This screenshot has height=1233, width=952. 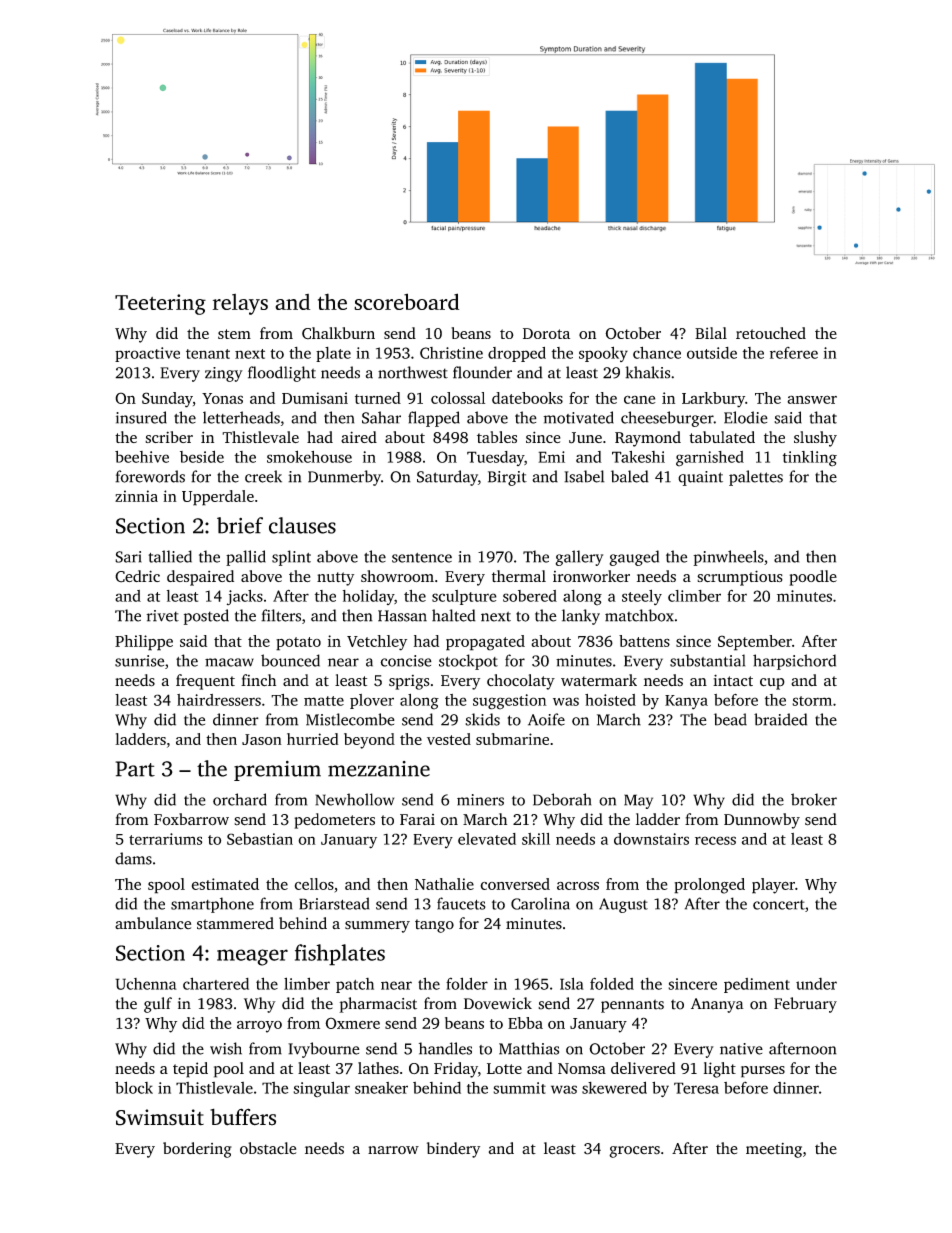 I want to click on ambulance, so click(x=153, y=923).
